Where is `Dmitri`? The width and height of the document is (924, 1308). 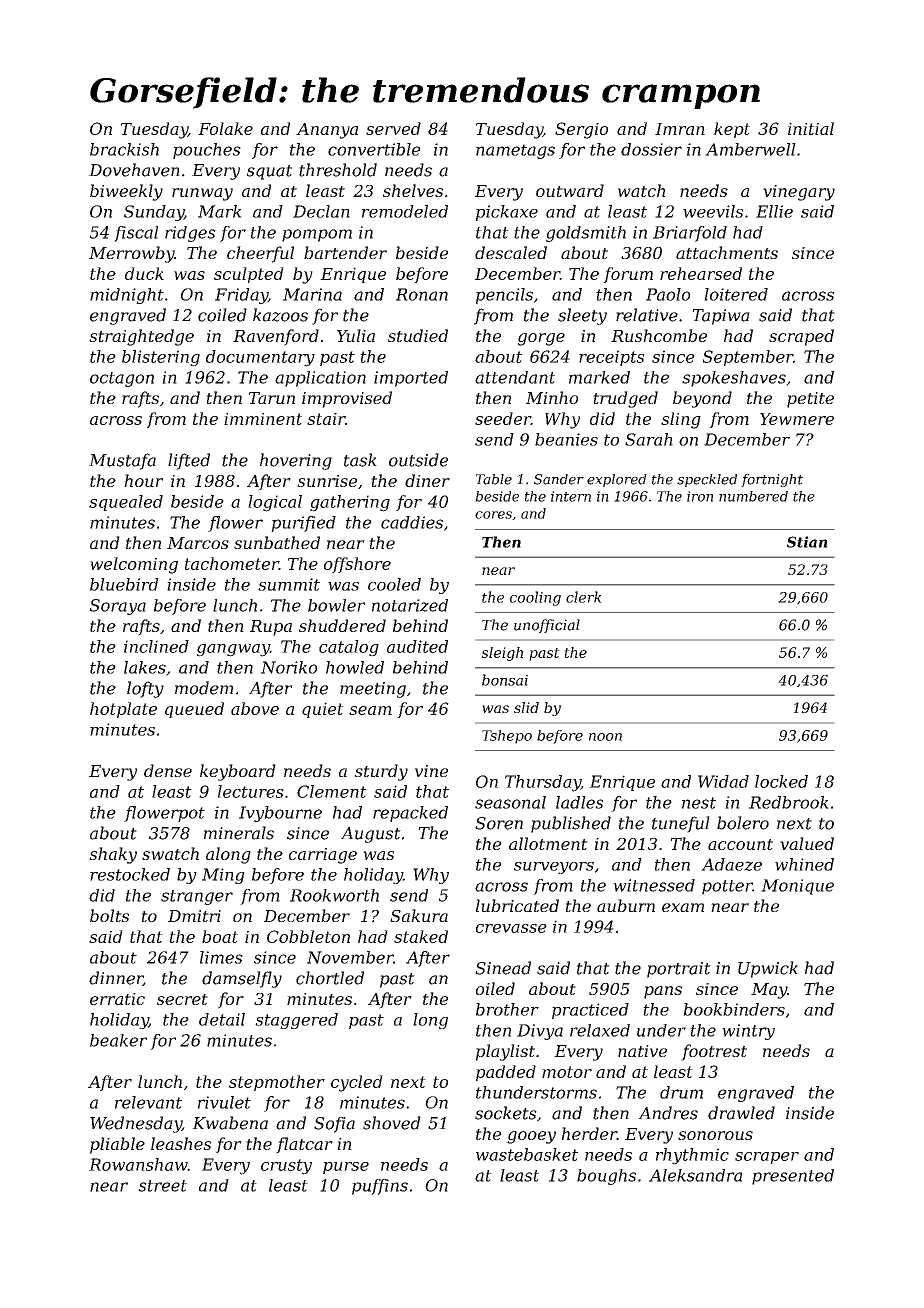 Dmitri is located at coordinates (194, 916).
